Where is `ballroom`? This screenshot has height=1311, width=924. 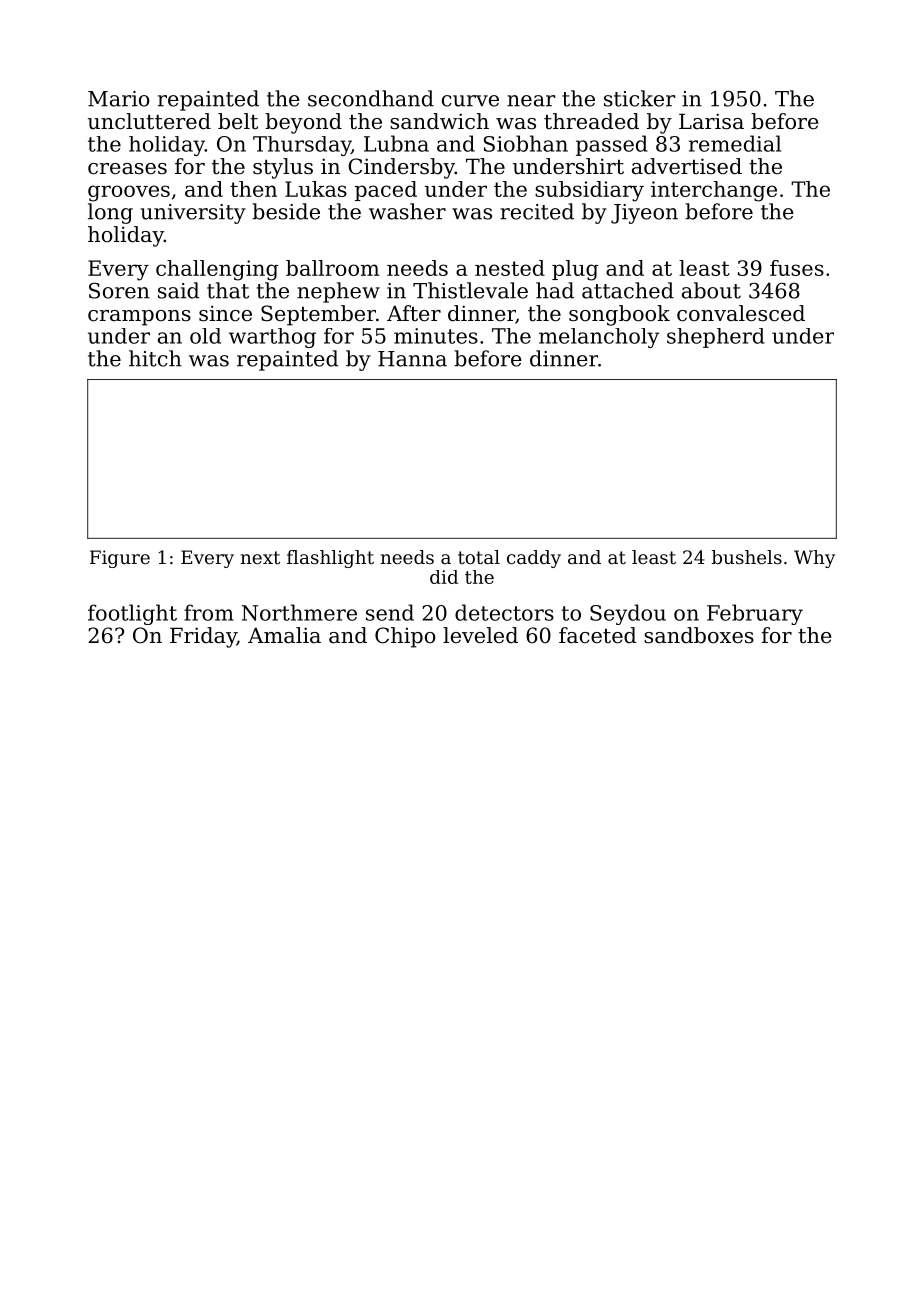 ballroom is located at coordinates (332, 268).
